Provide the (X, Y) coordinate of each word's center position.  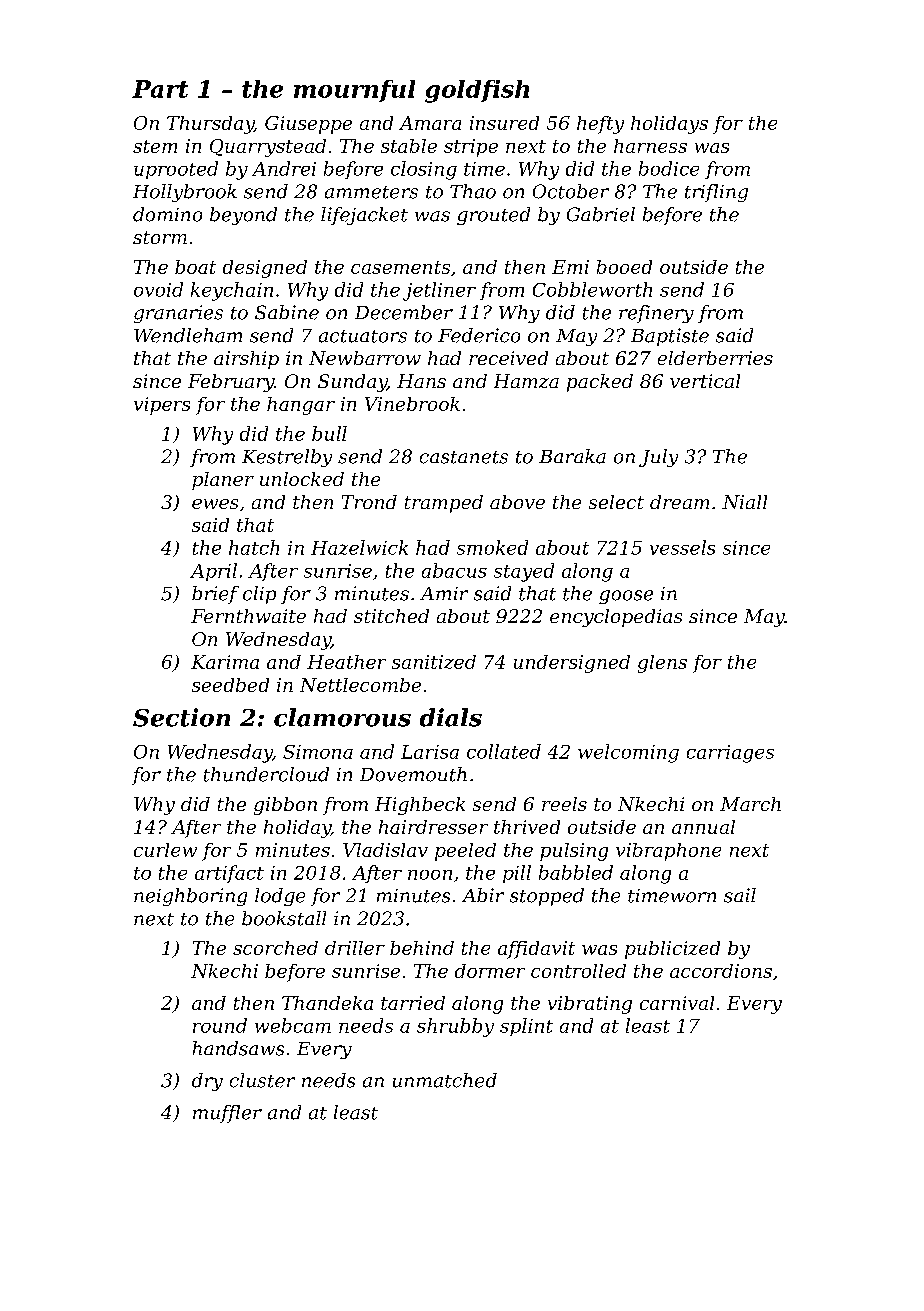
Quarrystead (268, 148)
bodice (669, 168)
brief (215, 595)
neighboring (190, 897)
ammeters (371, 192)
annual (703, 827)
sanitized (434, 662)
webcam (293, 1025)
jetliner (439, 291)
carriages (730, 754)
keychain (232, 291)
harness (650, 146)
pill (517, 874)
